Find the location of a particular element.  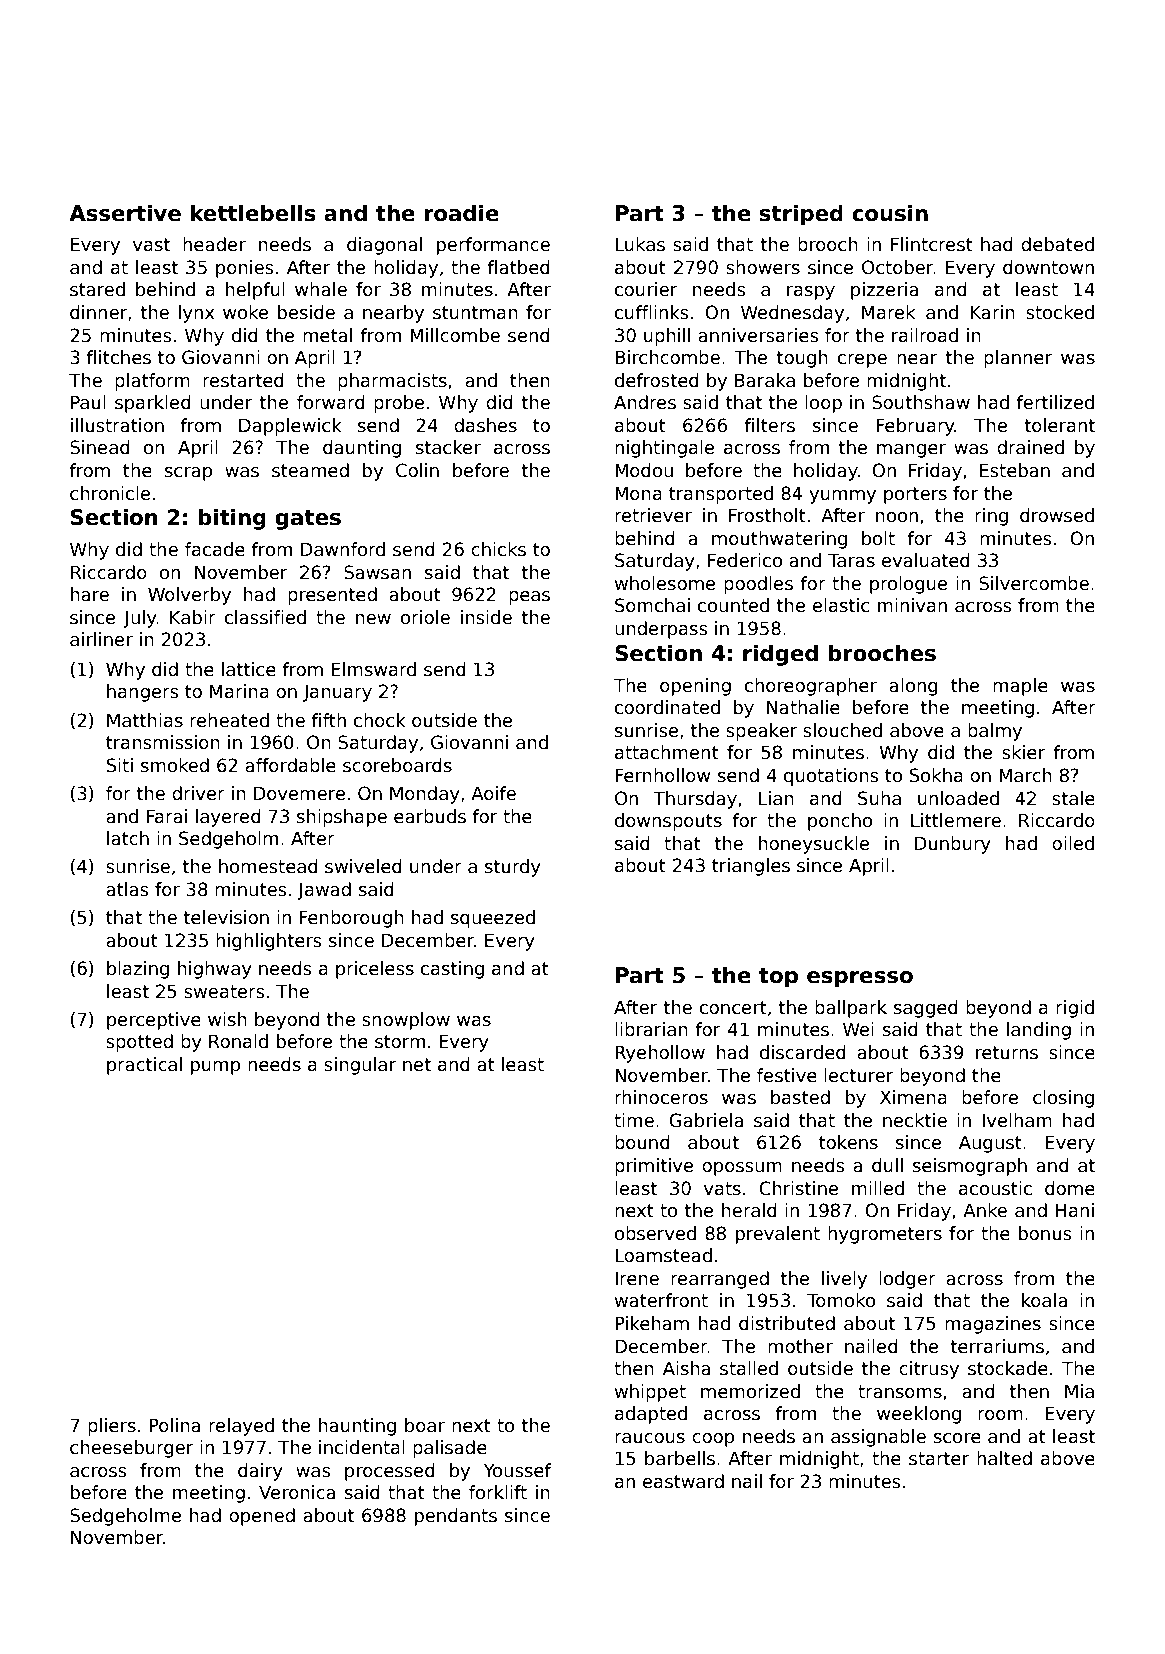

facade is located at coordinates (215, 549).
